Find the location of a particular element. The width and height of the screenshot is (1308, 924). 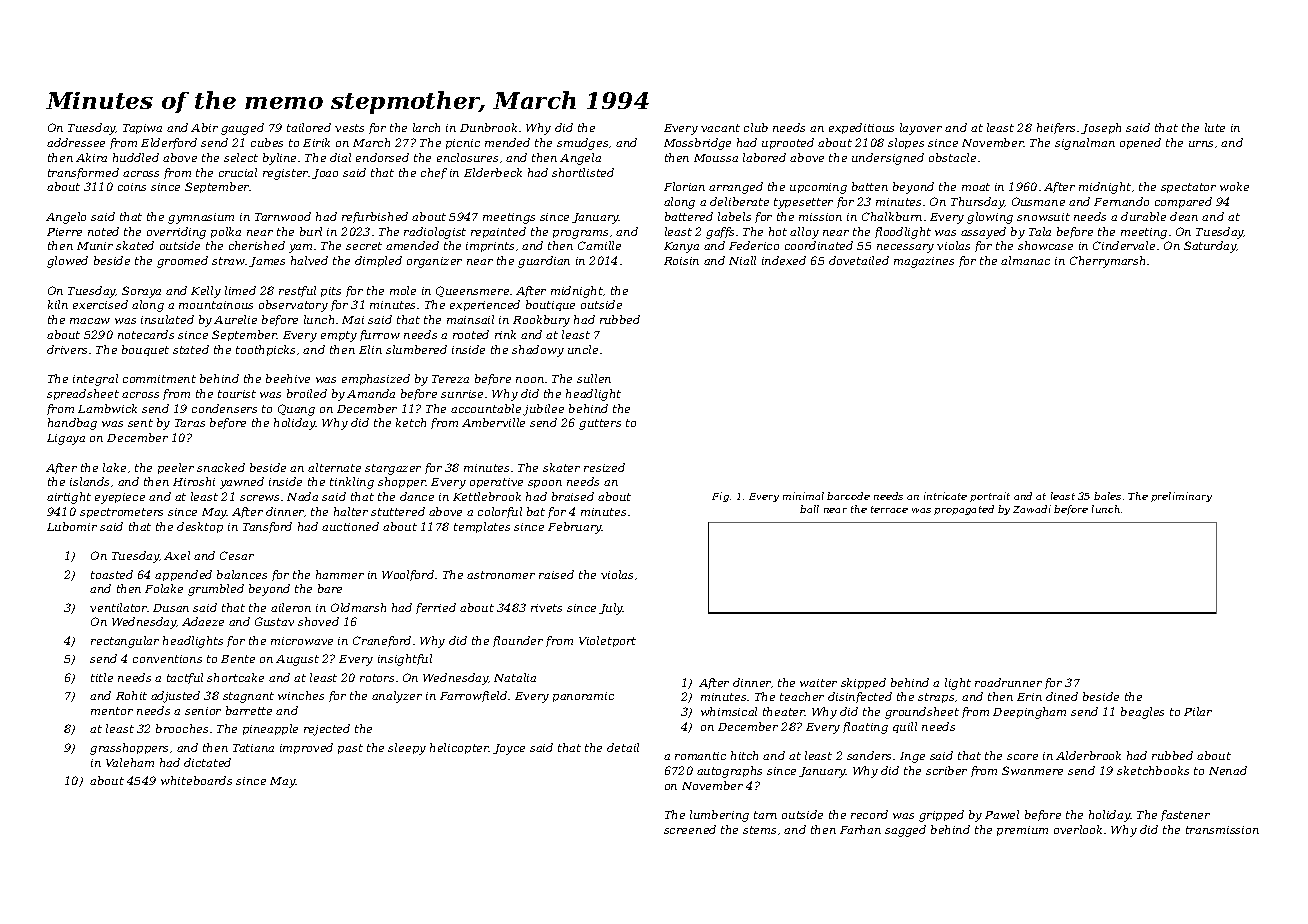

guardian is located at coordinates (544, 262).
